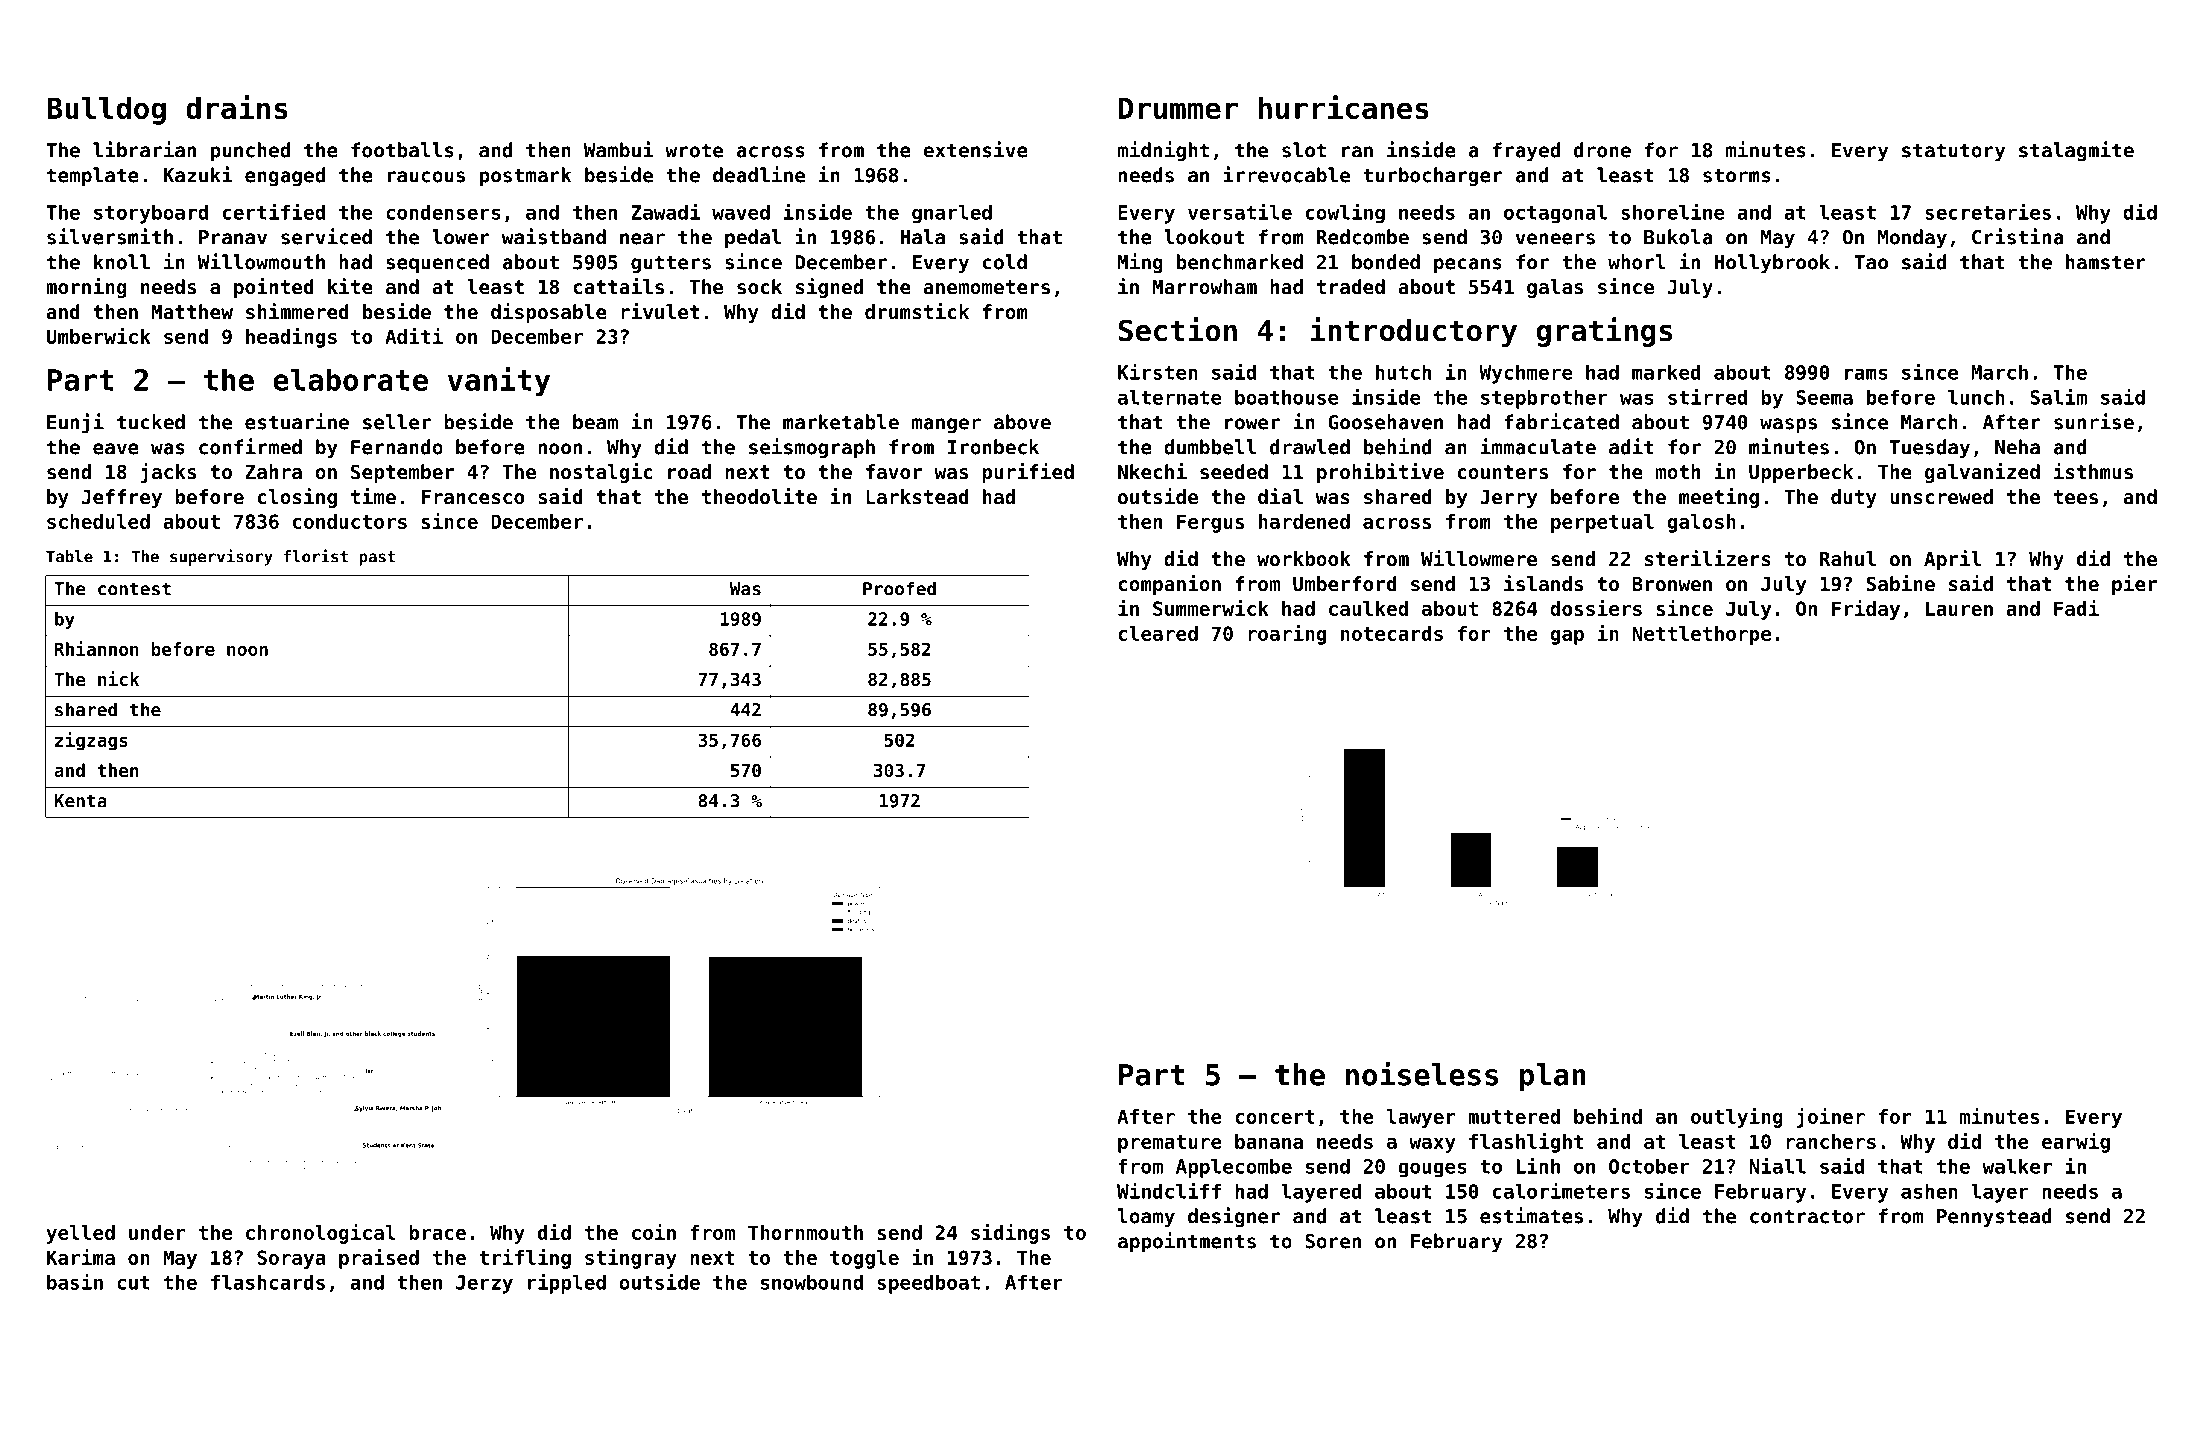  What do you see at coordinates (484, 1284) in the screenshot?
I see `Jerzy` at bounding box center [484, 1284].
